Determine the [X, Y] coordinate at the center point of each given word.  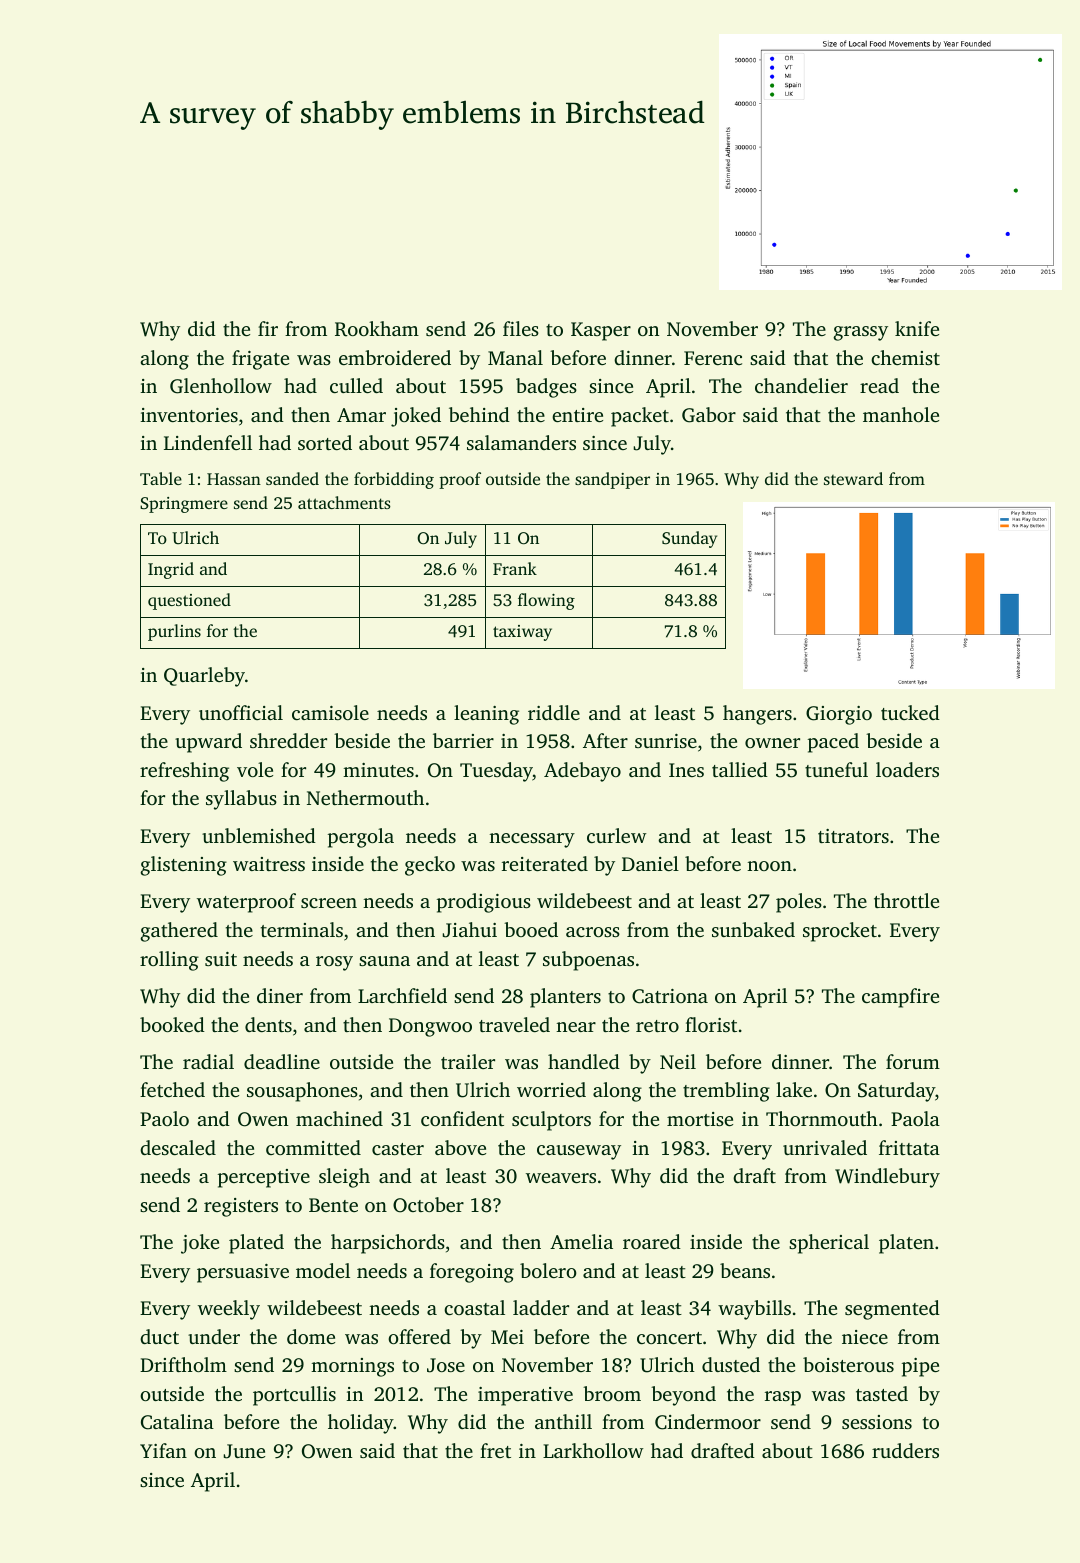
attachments [344, 502]
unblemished [259, 835]
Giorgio [839, 715]
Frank [515, 568]
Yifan [163, 1450]
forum [913, 1061]
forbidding [394, 480]
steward [853, 478]
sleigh [344, 1178]
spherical [829, 1244]
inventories [189, 415]
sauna [384, 961]
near [576, 1027]
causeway [579, 1152]
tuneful [836, 769]
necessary [532, 840]
